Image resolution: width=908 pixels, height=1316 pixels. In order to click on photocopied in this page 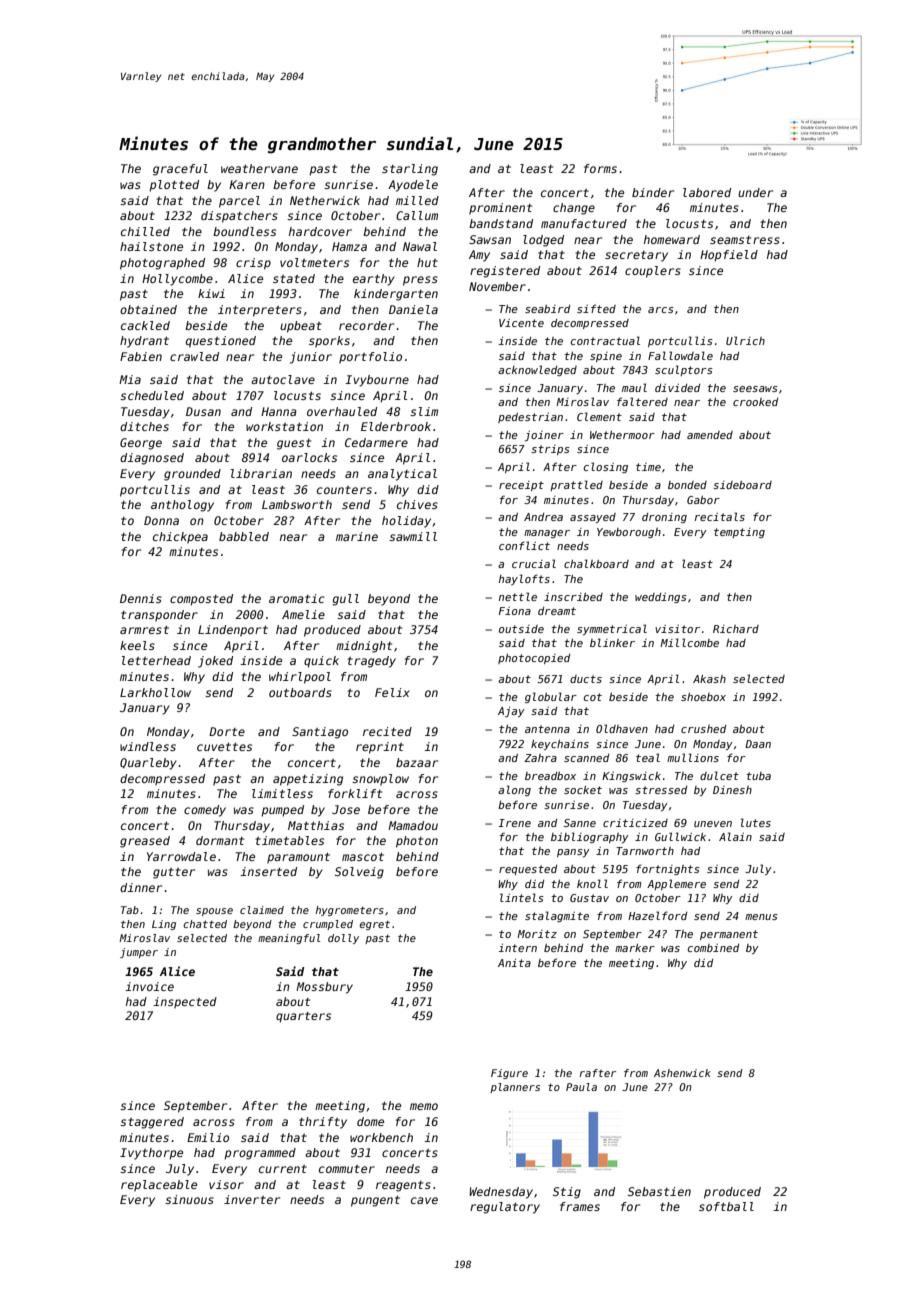, I will do `click(534, 659)`.
